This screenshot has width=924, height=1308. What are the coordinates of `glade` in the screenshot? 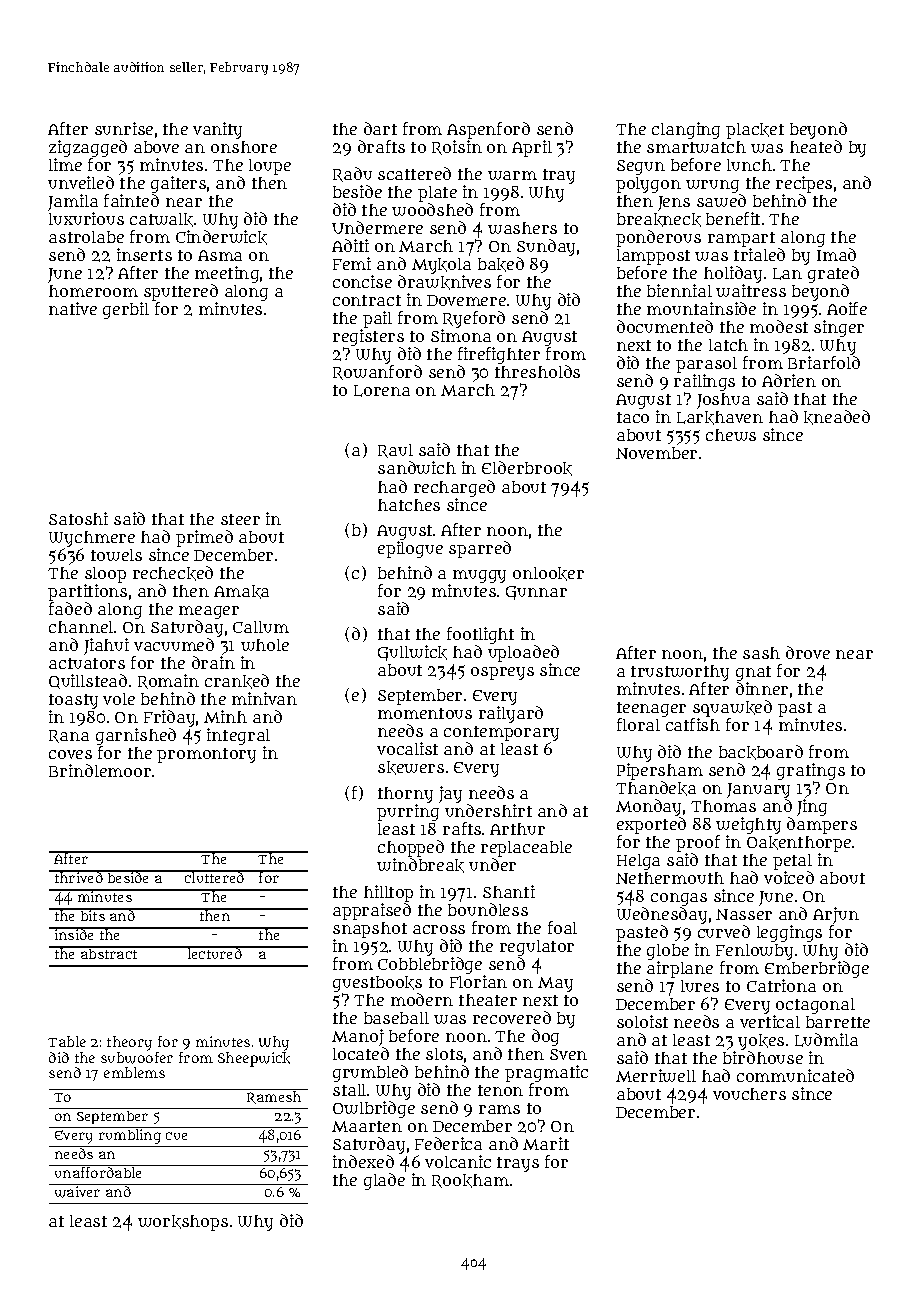 It's located at (384, 1181).
